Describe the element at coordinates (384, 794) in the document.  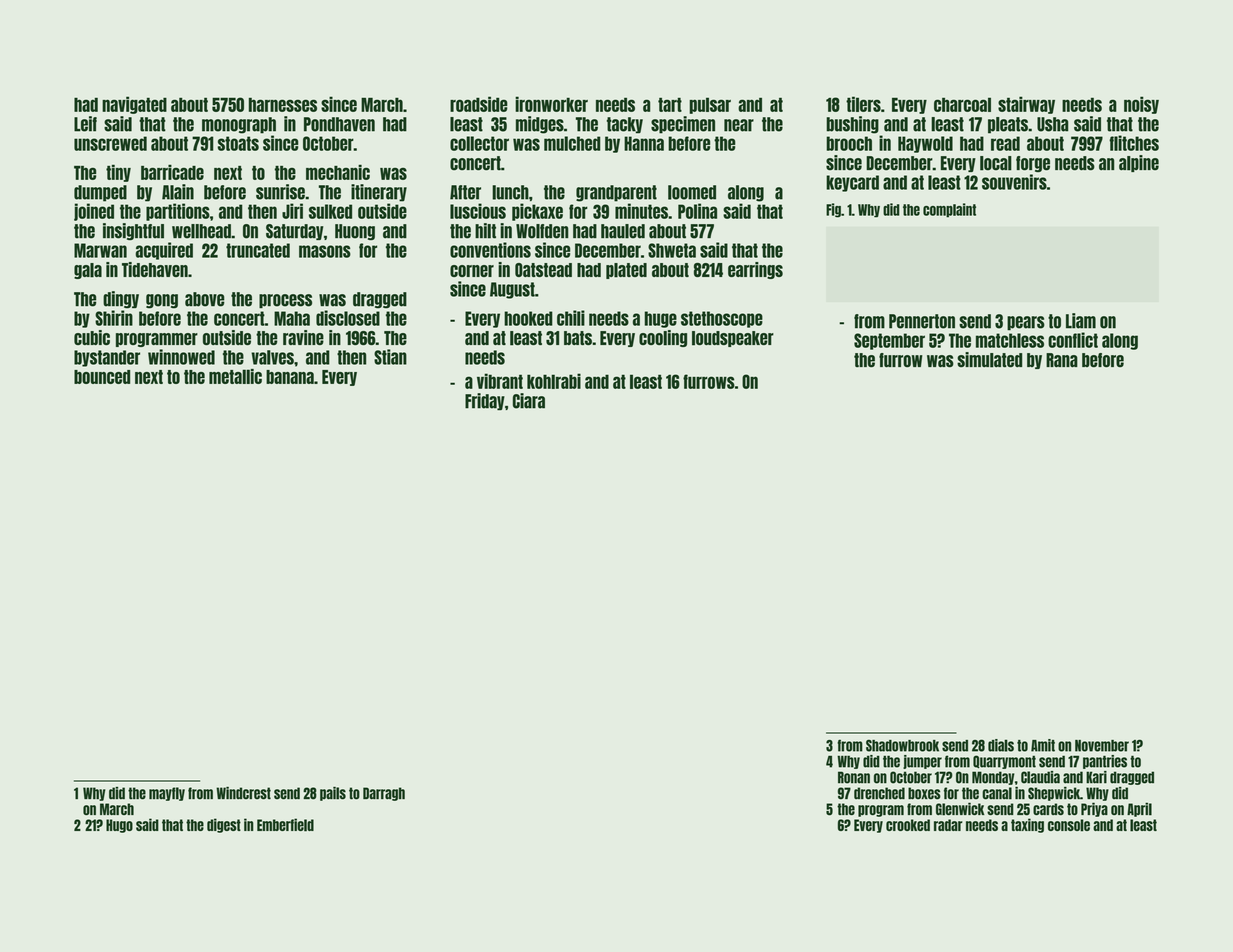
I see `Darragh` at that location.
